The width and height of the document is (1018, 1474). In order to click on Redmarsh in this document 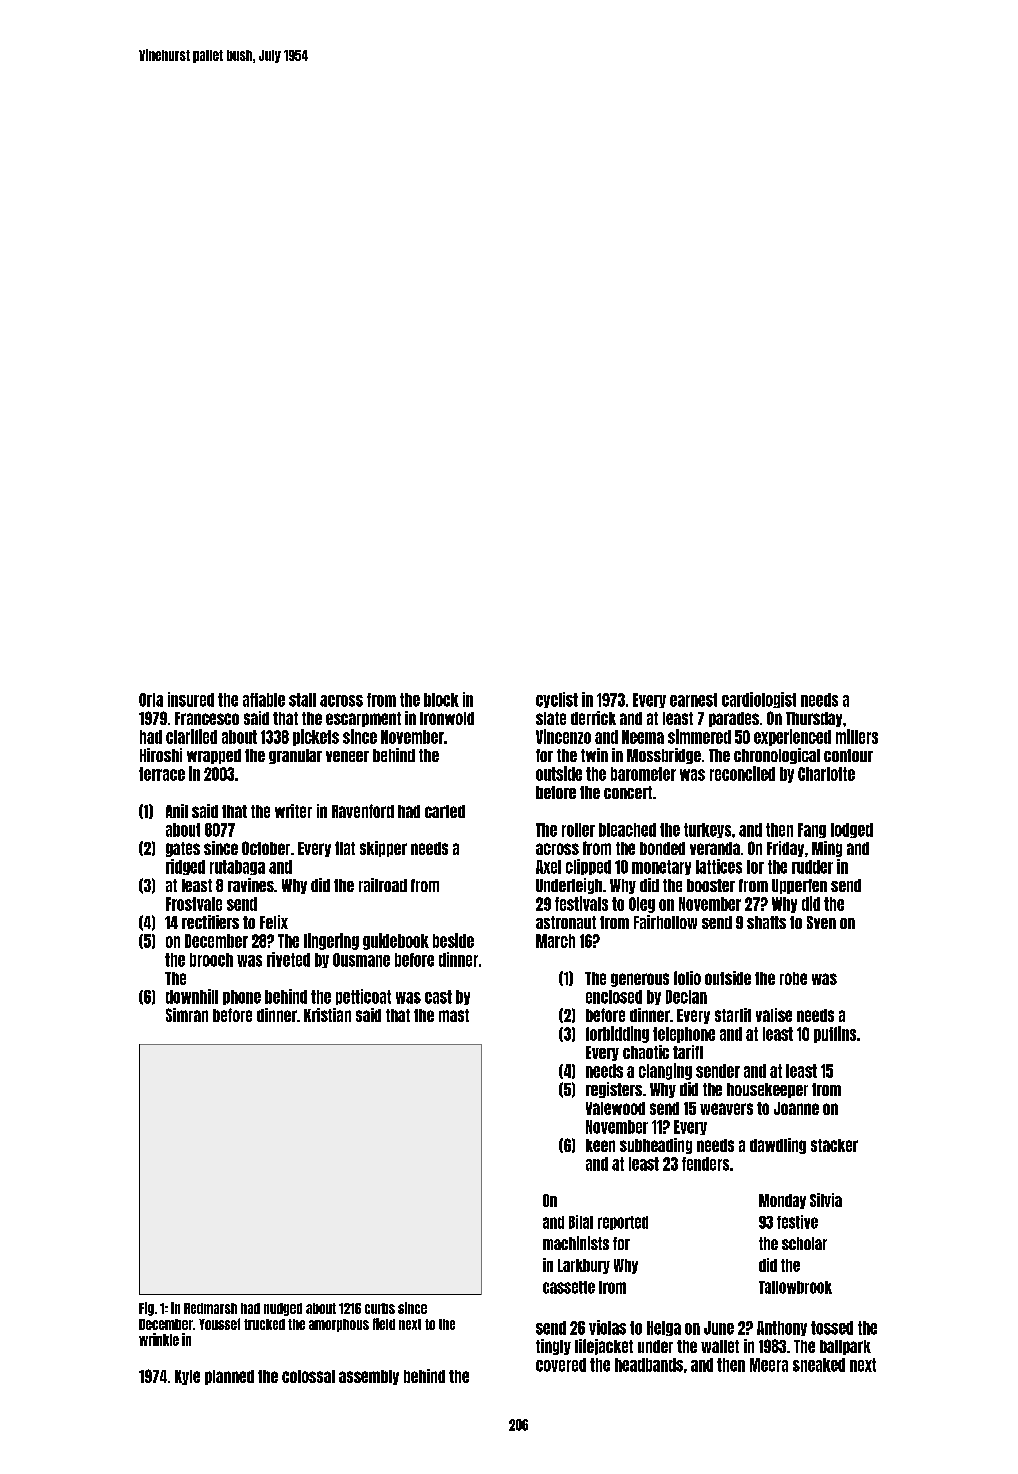, I will do `click(210, 1308)`.
